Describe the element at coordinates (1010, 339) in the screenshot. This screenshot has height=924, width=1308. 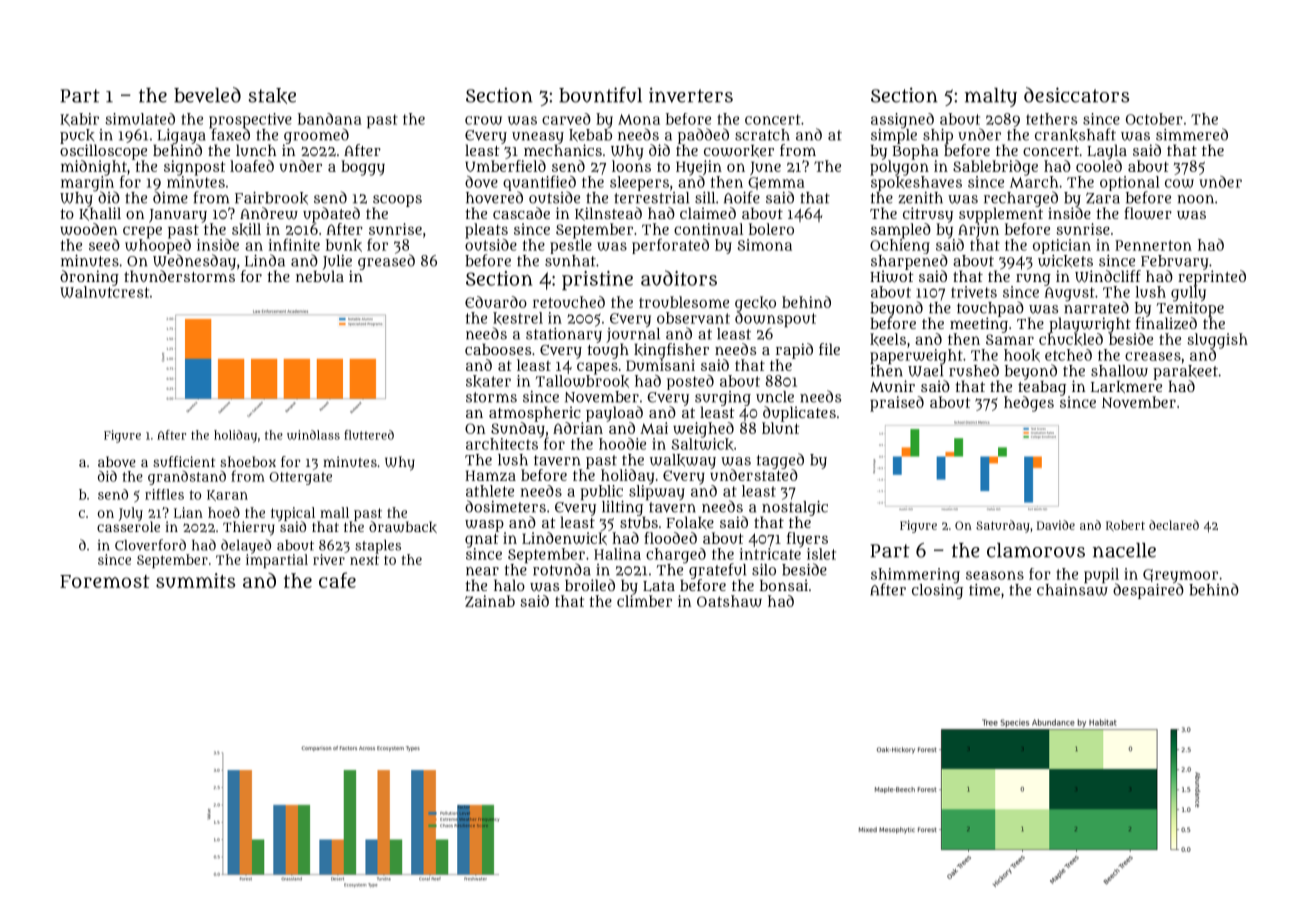
I see `Samar` at that location.
